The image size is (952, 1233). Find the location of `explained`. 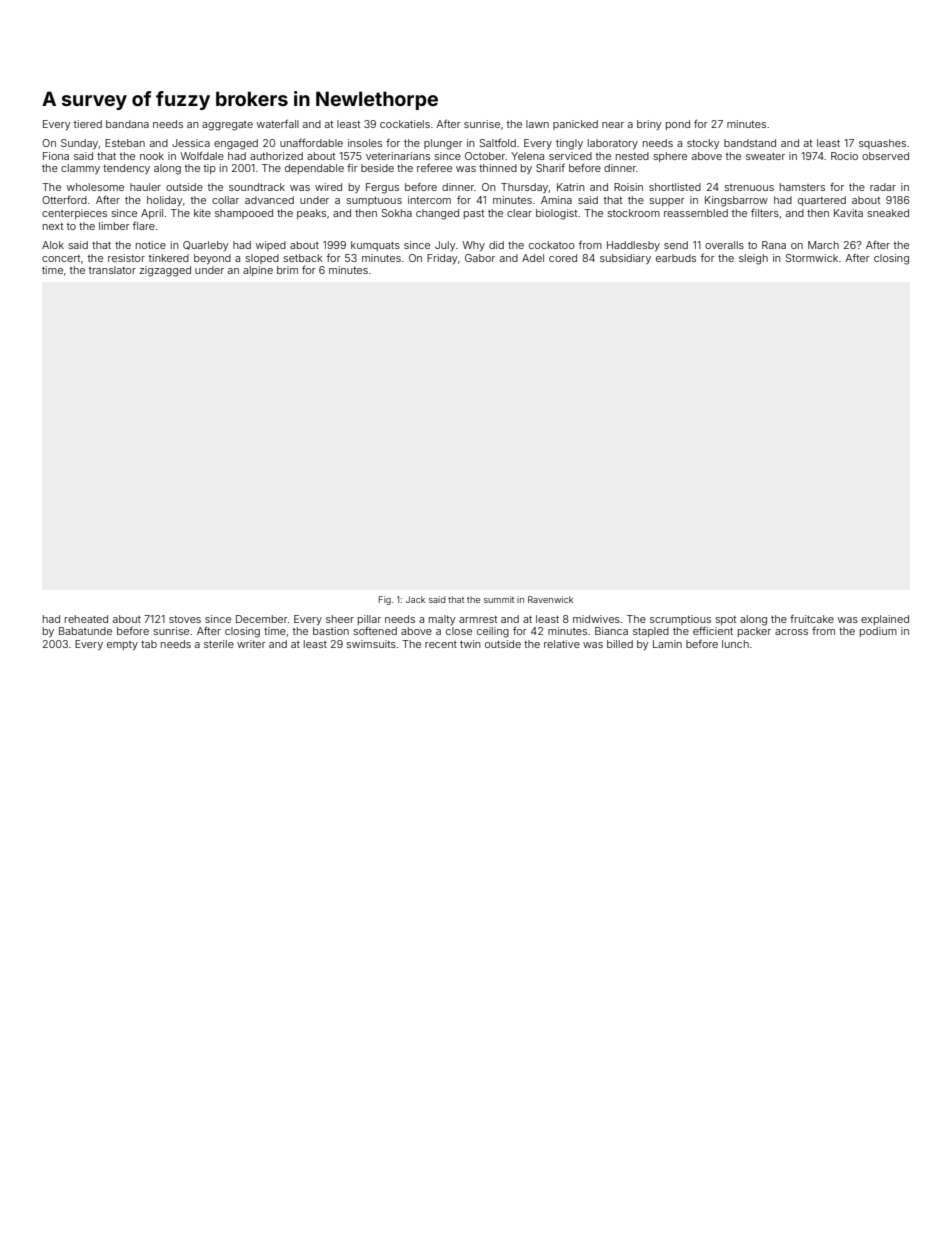

explained is located at coordinates (885, 620).
